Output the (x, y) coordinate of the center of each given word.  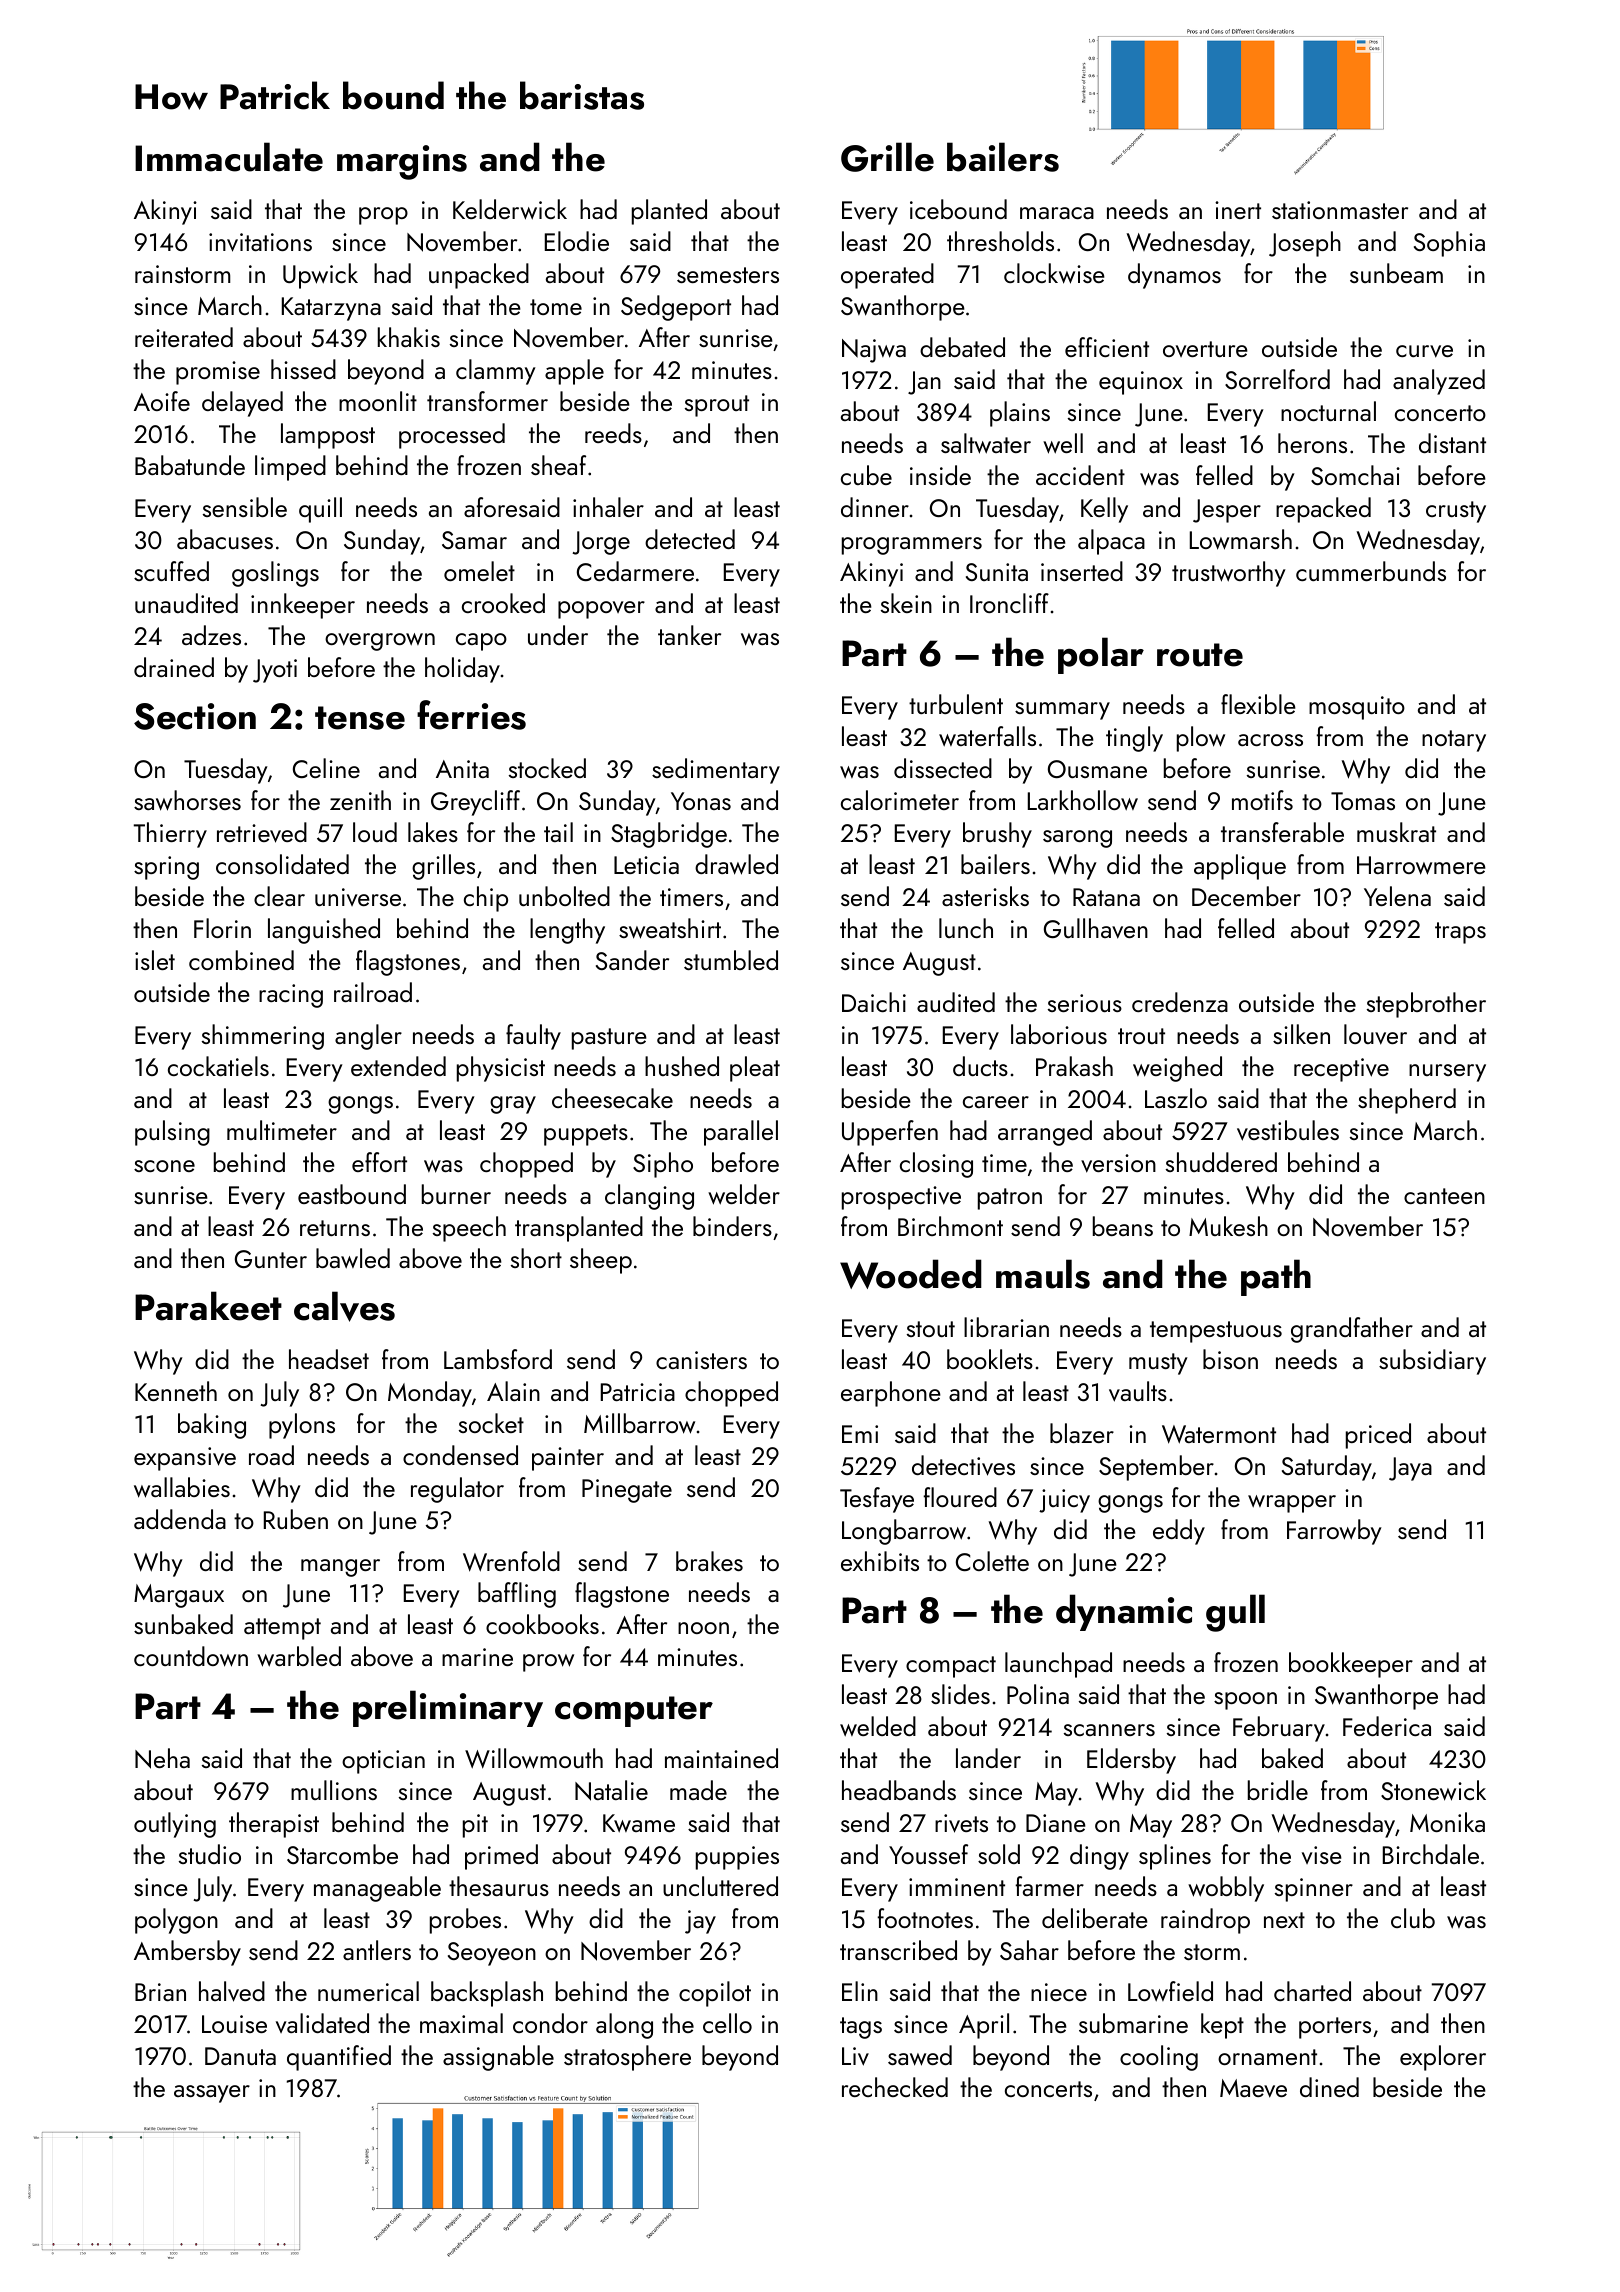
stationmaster (1340, 210)
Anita (462, 769)
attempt (282, 1629)
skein (906, 603)
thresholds (1000, 241)
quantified (339, 2058)
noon (703, 1628)
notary (1454, 741)
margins (402, 162)
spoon (1245, 1701)
